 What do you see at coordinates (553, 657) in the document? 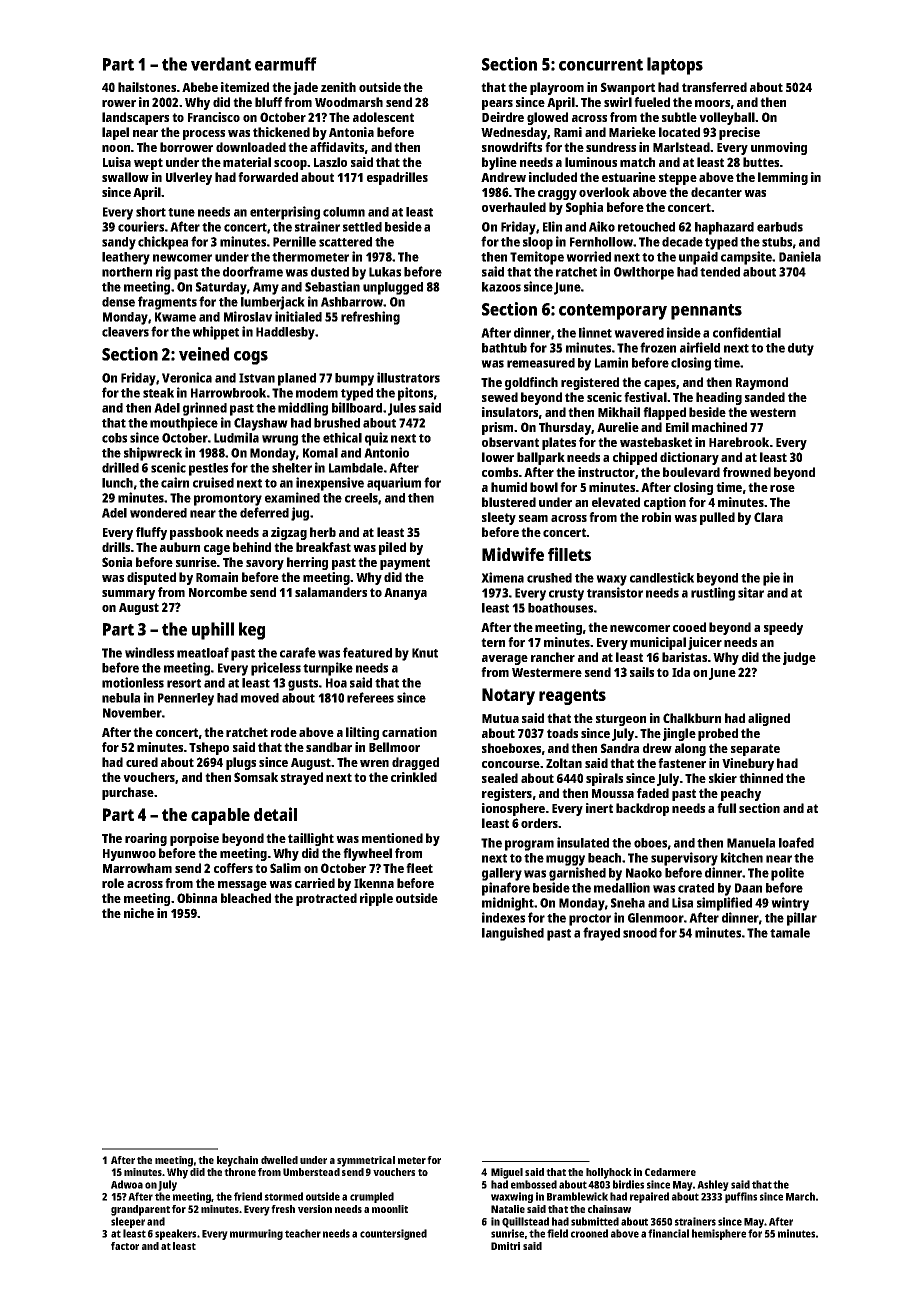
I see `rancher` at bounding box center [553, 657].
